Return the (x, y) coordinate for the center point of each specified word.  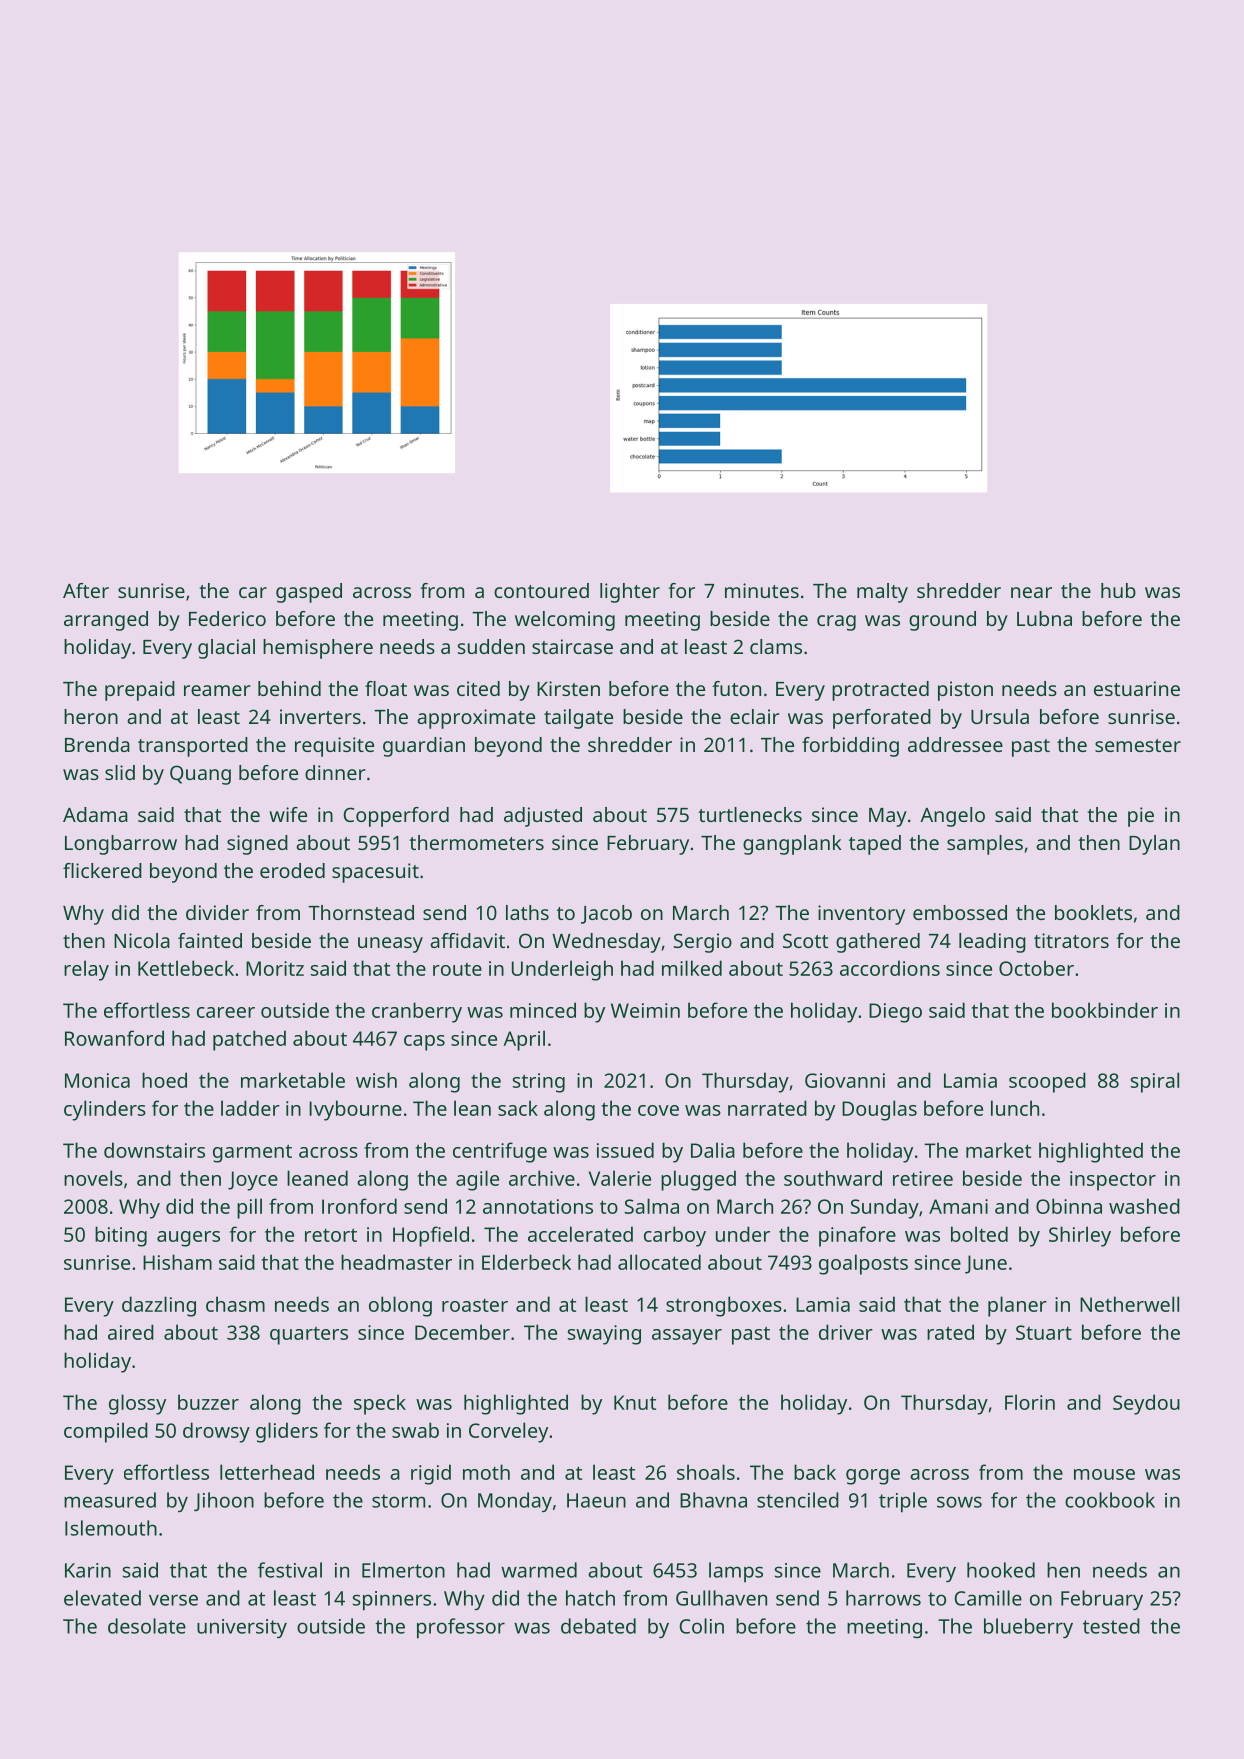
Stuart (1044, 1332)
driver (846, 1332)
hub (1118, 590)
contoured (541, 590)
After (86, 590)
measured (110, 1500)
